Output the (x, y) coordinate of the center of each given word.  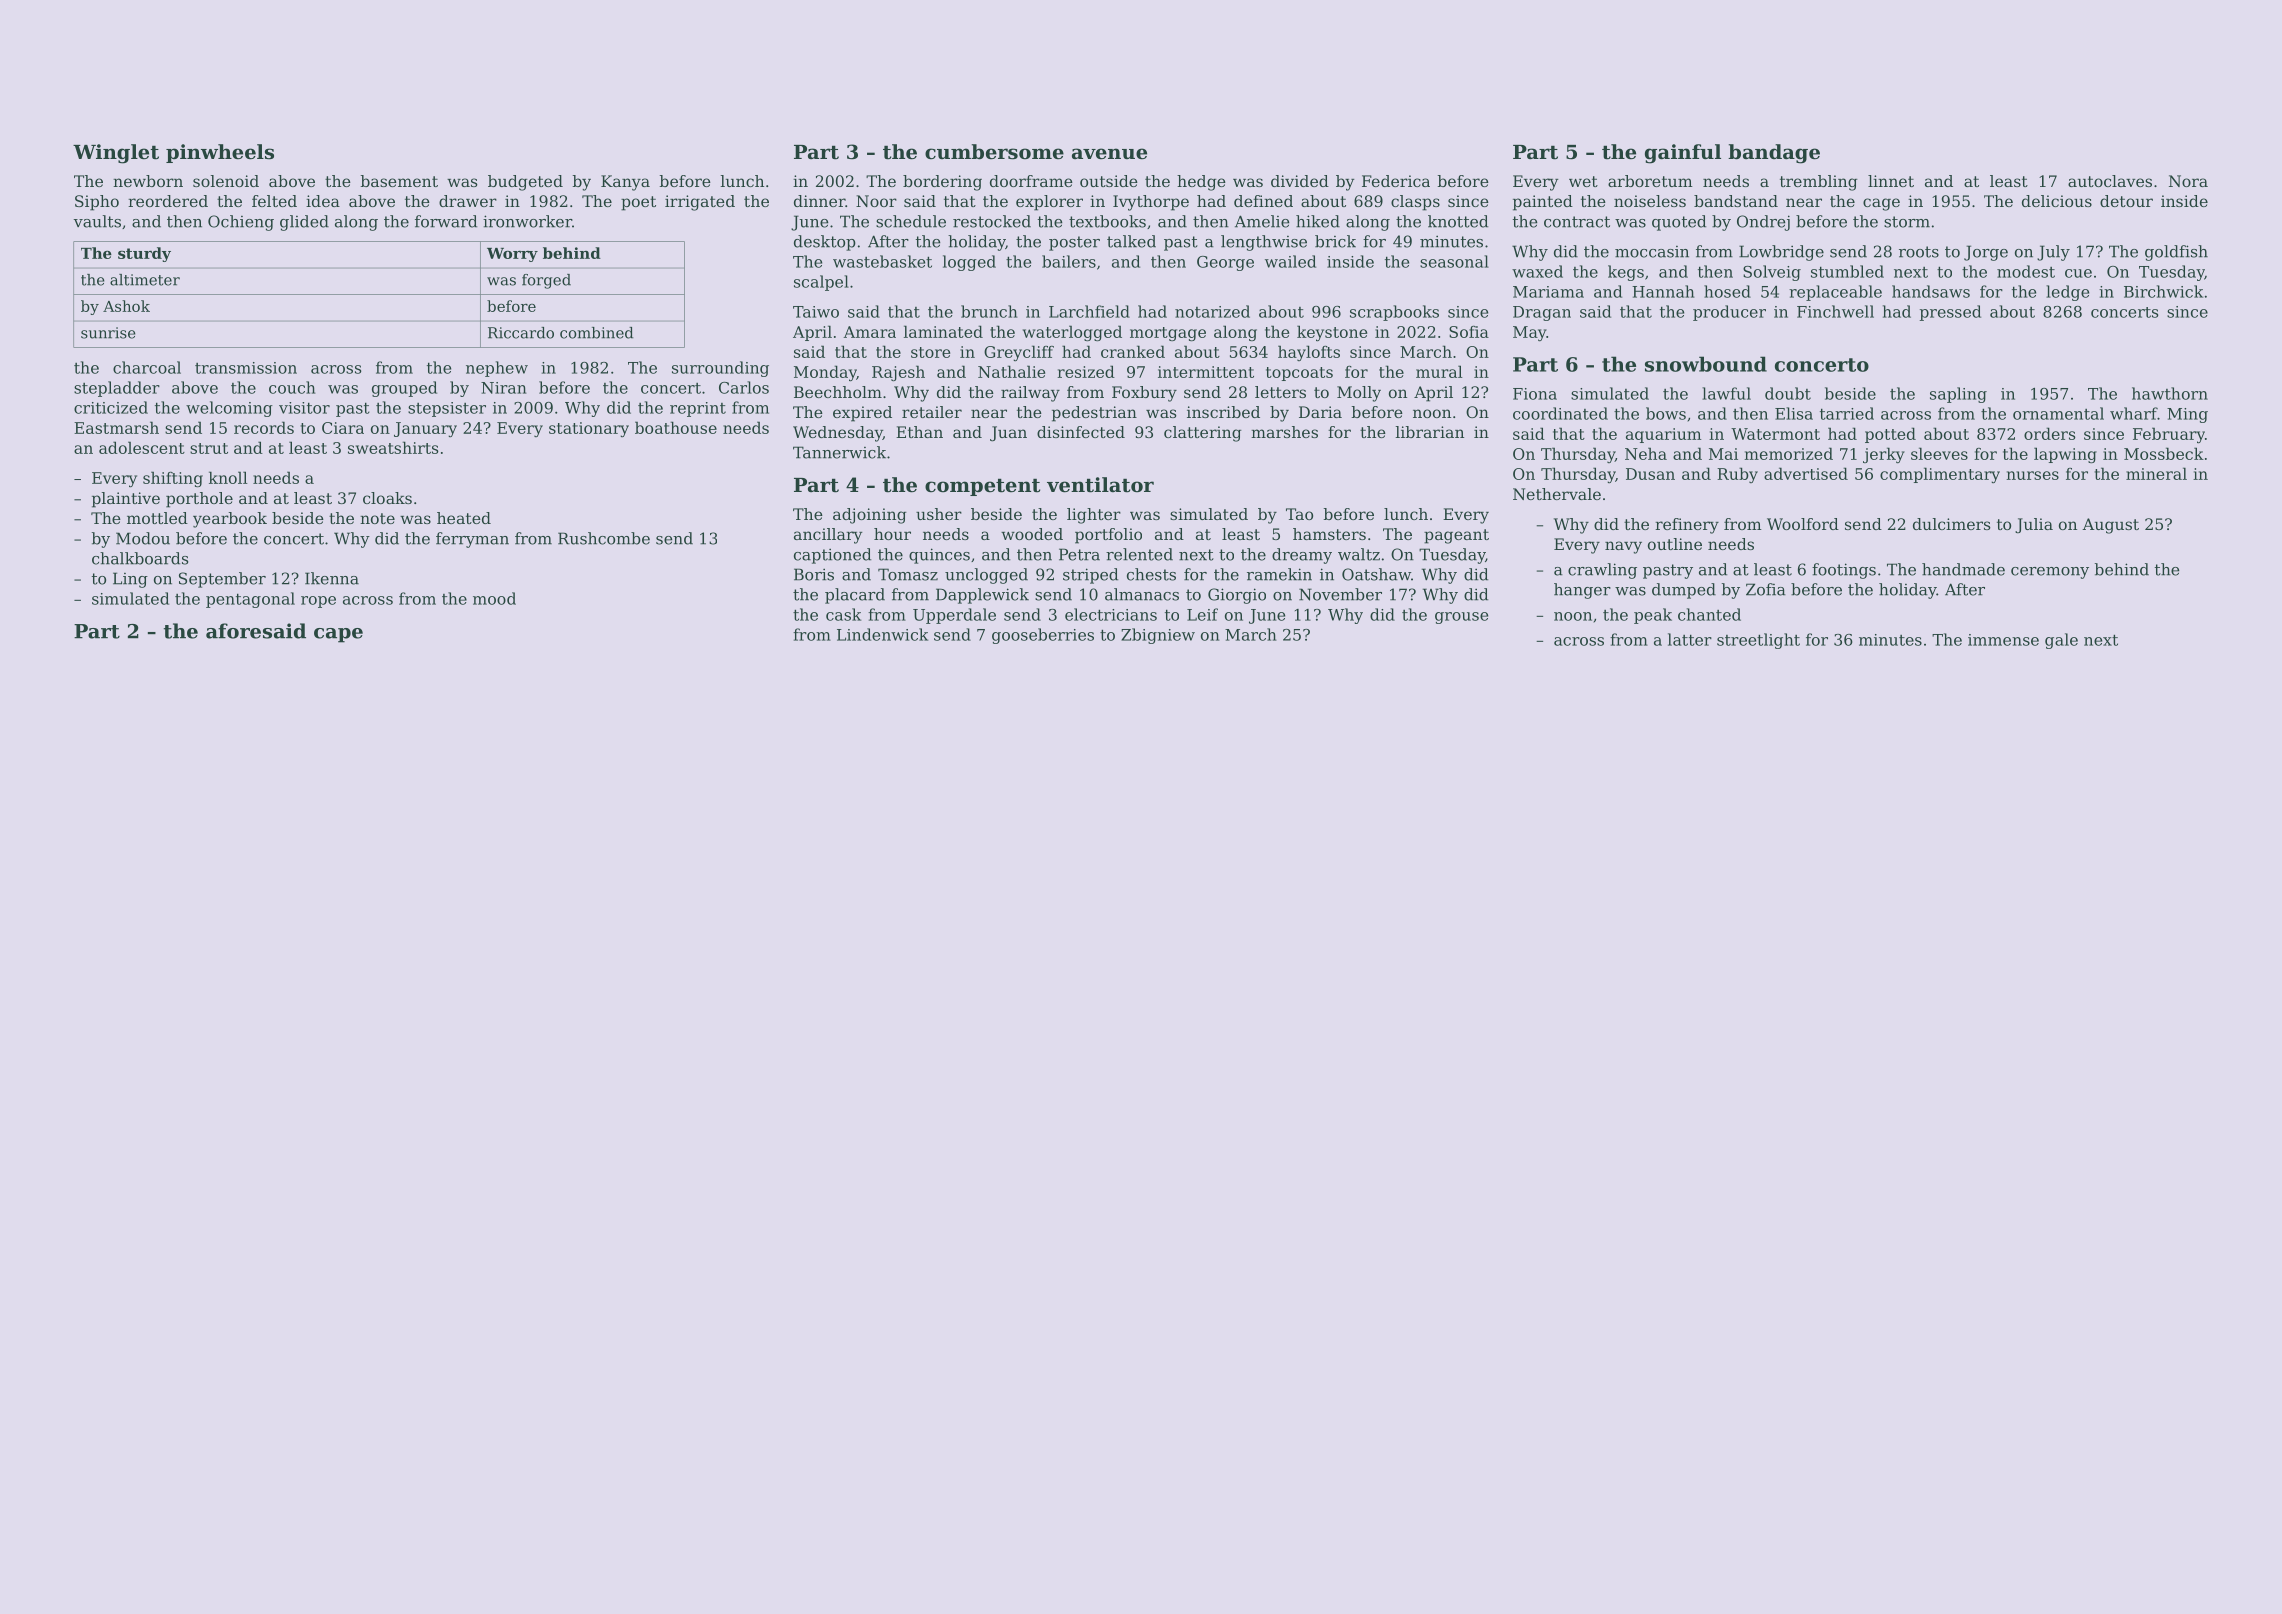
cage (1881, 204)
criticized (111, 407)
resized (1086, 371)
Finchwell (1835, 311)
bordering (942, 183)
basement (399, 181)
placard (855, 596)
